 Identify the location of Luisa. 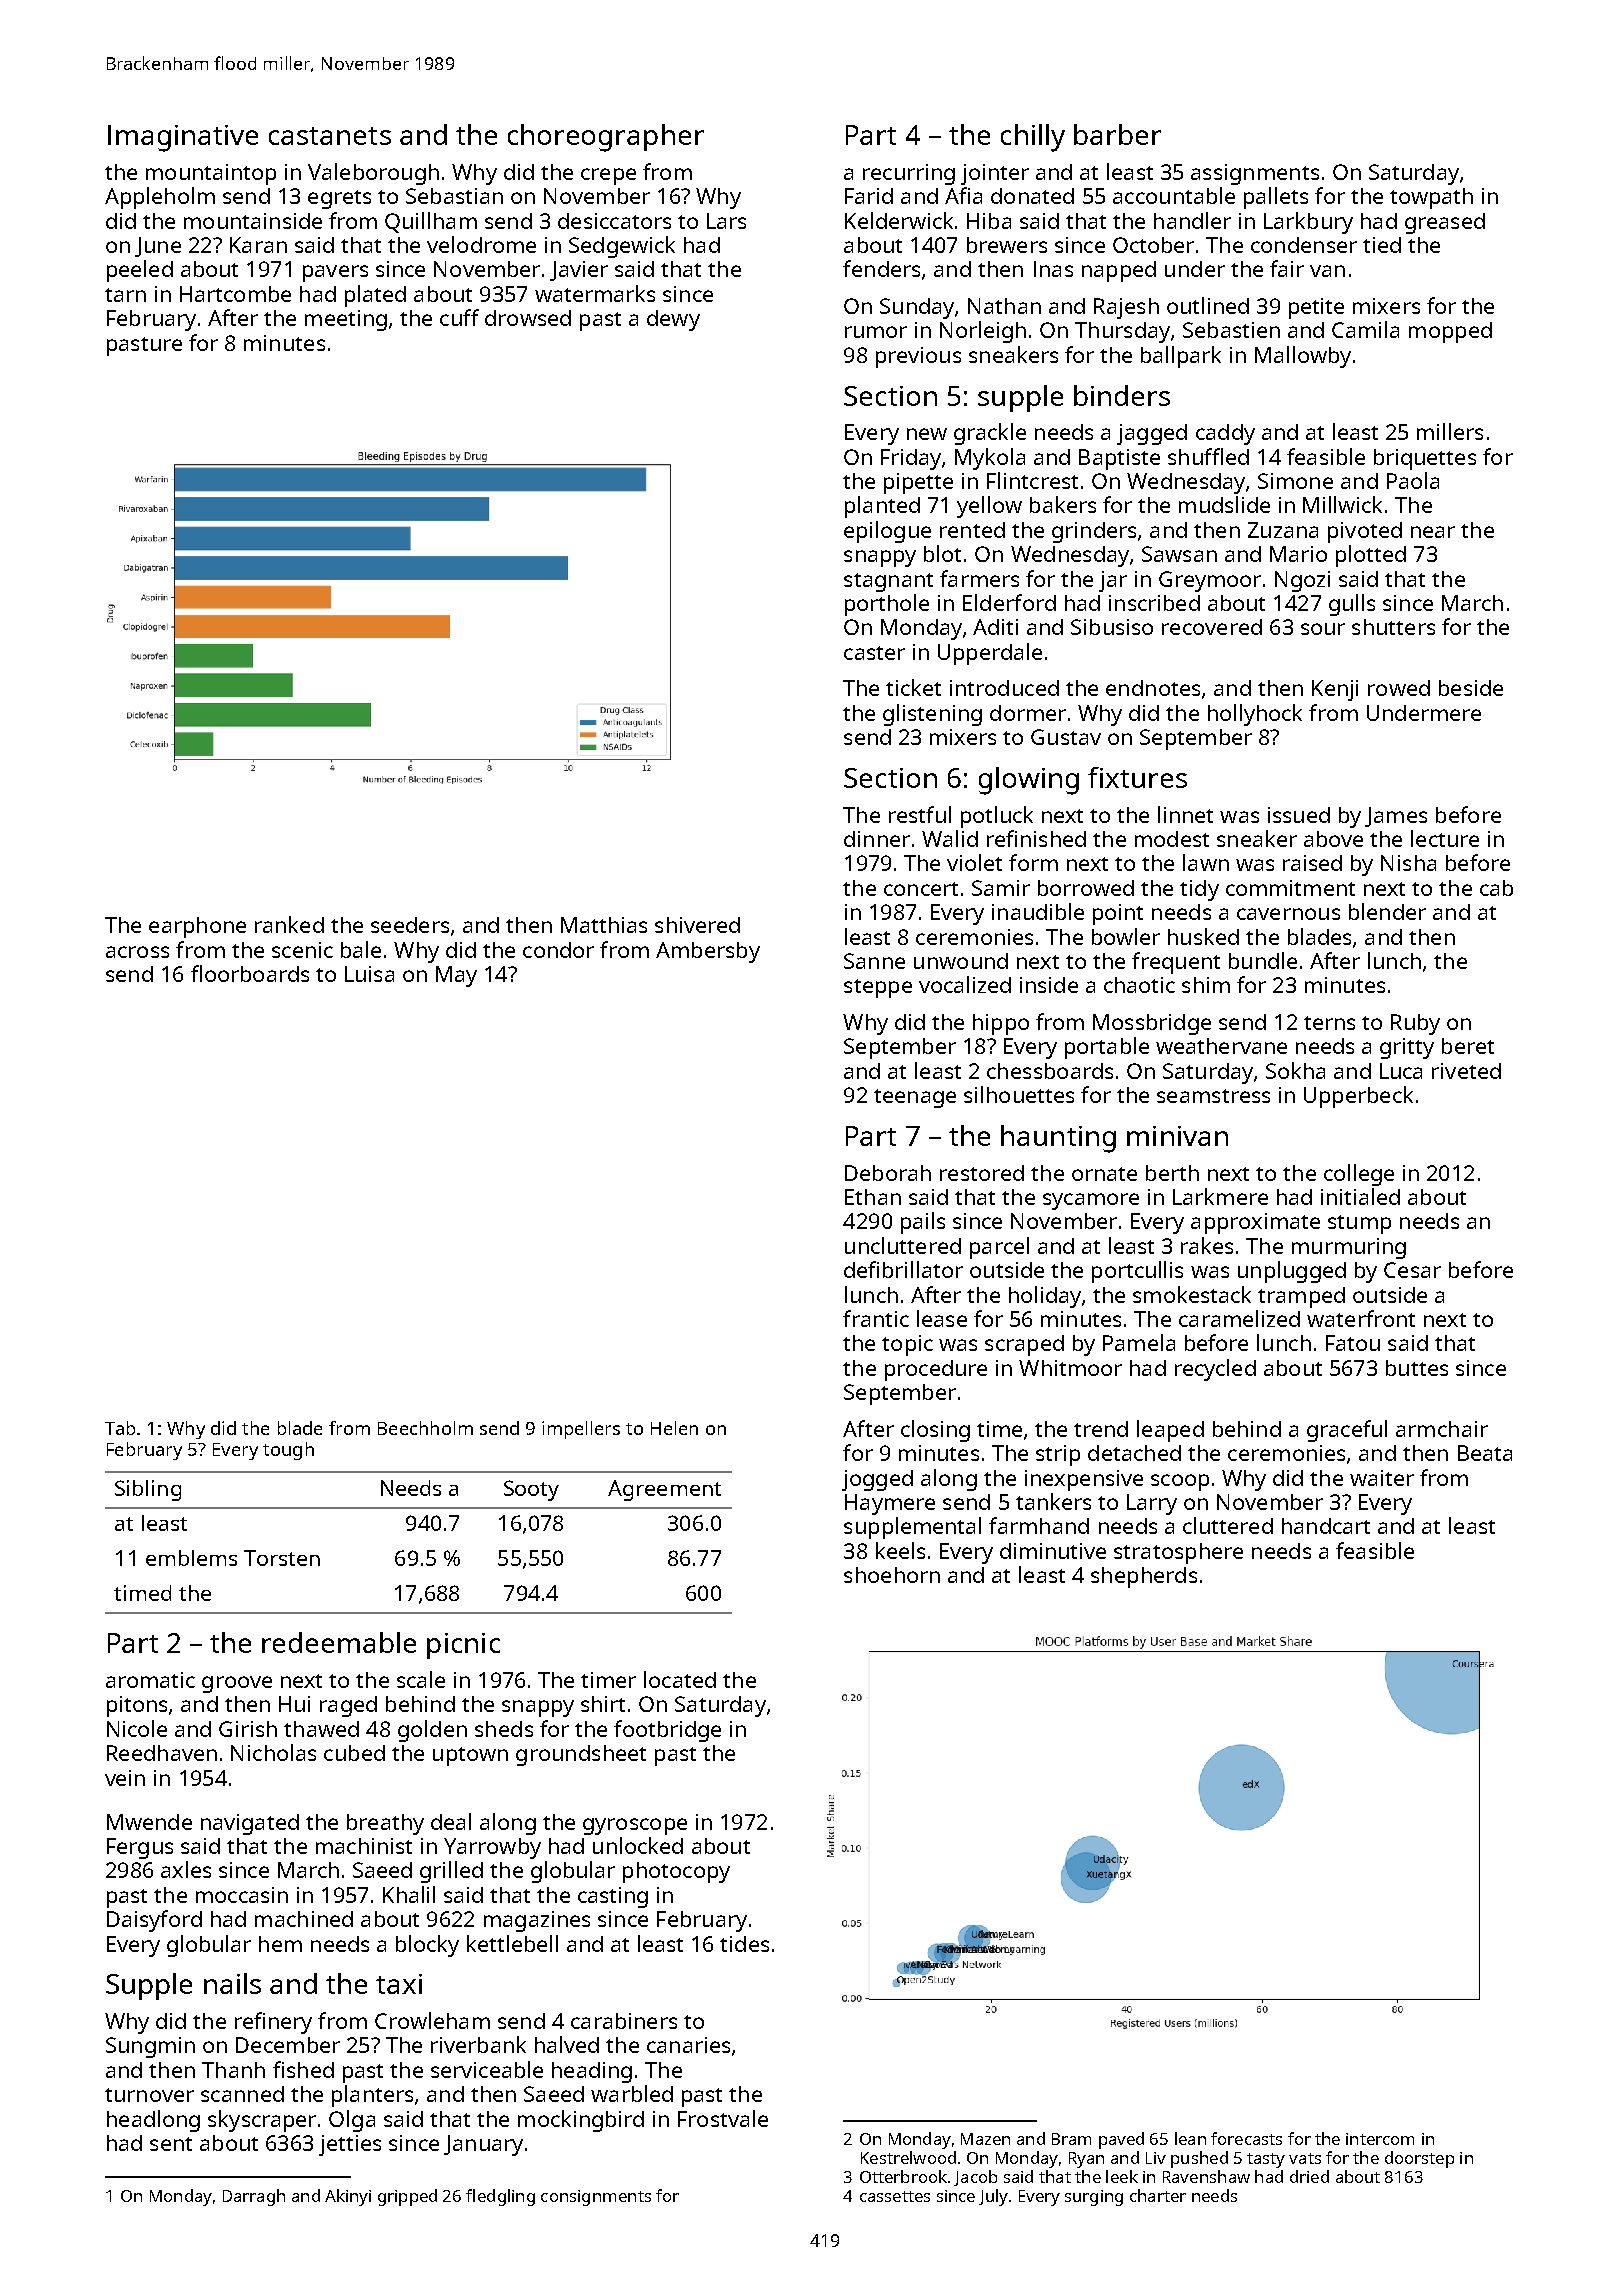
(369, 974).
